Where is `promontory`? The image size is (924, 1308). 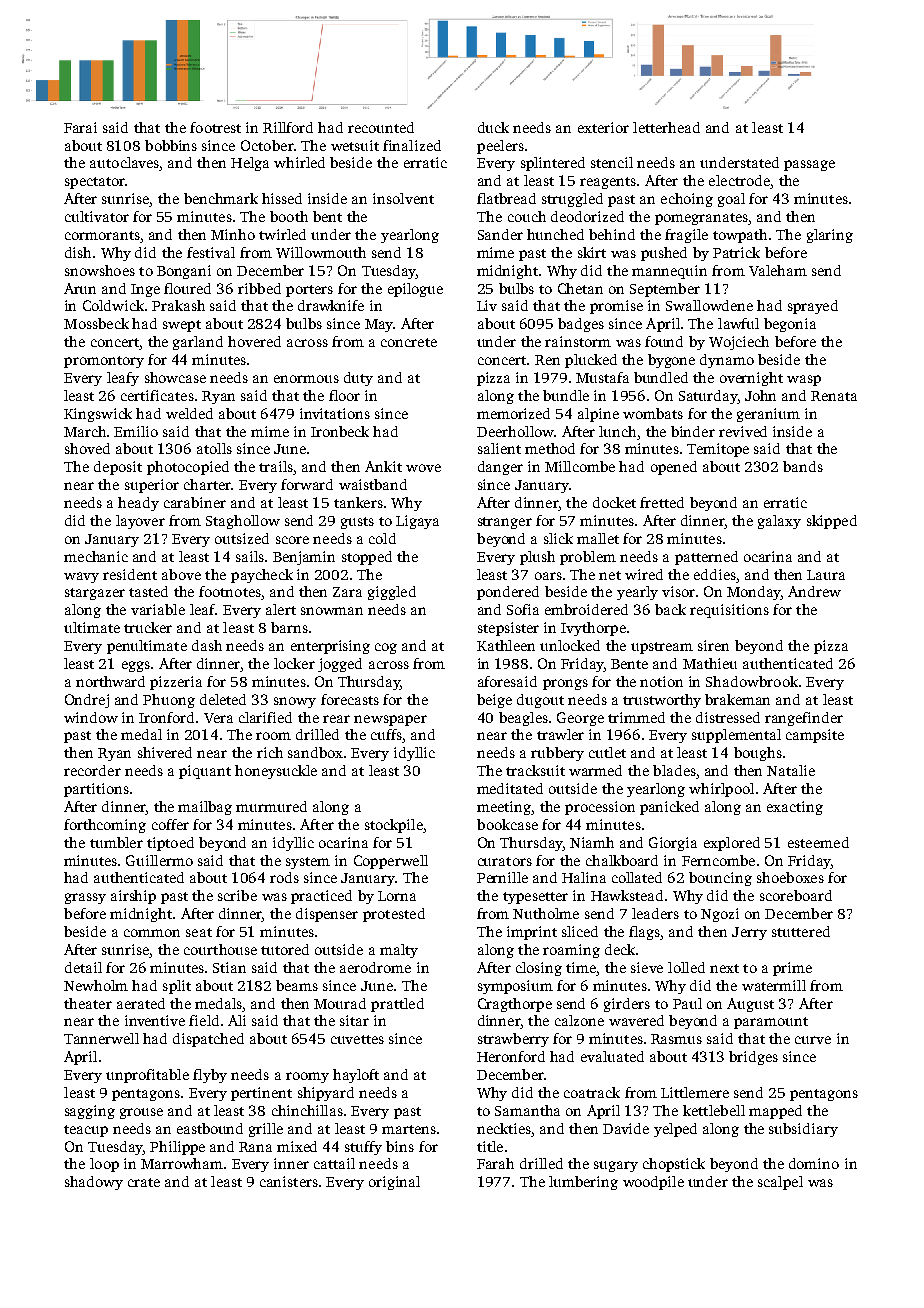 promontory is located at coordinates (104, 362).
